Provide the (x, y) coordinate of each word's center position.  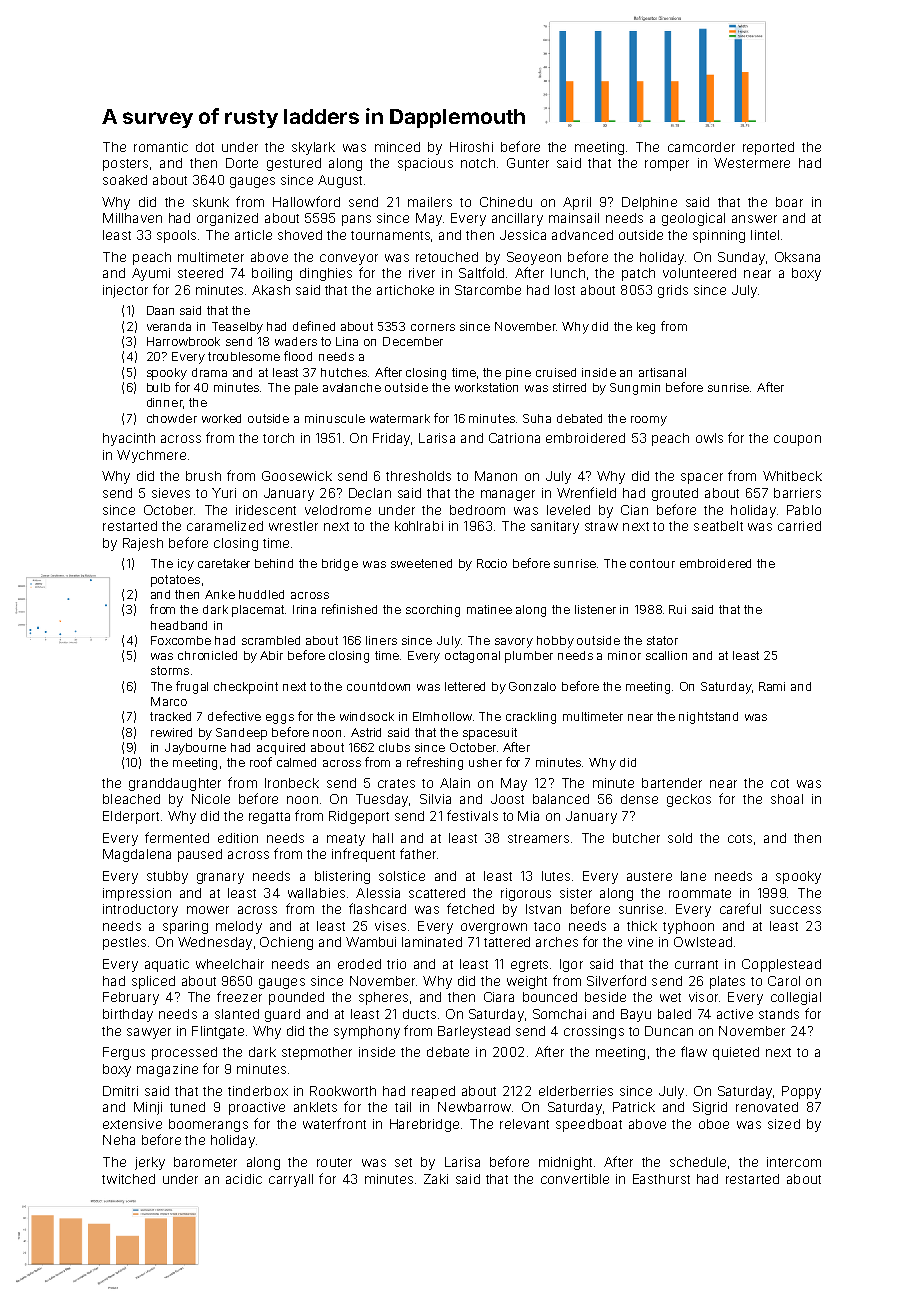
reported (768, 148)
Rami (772, 686)
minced (397, 147)
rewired (171, 732)
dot (205, 147)
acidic (244, 1179)
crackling (531, 718)
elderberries (576, 1091)
